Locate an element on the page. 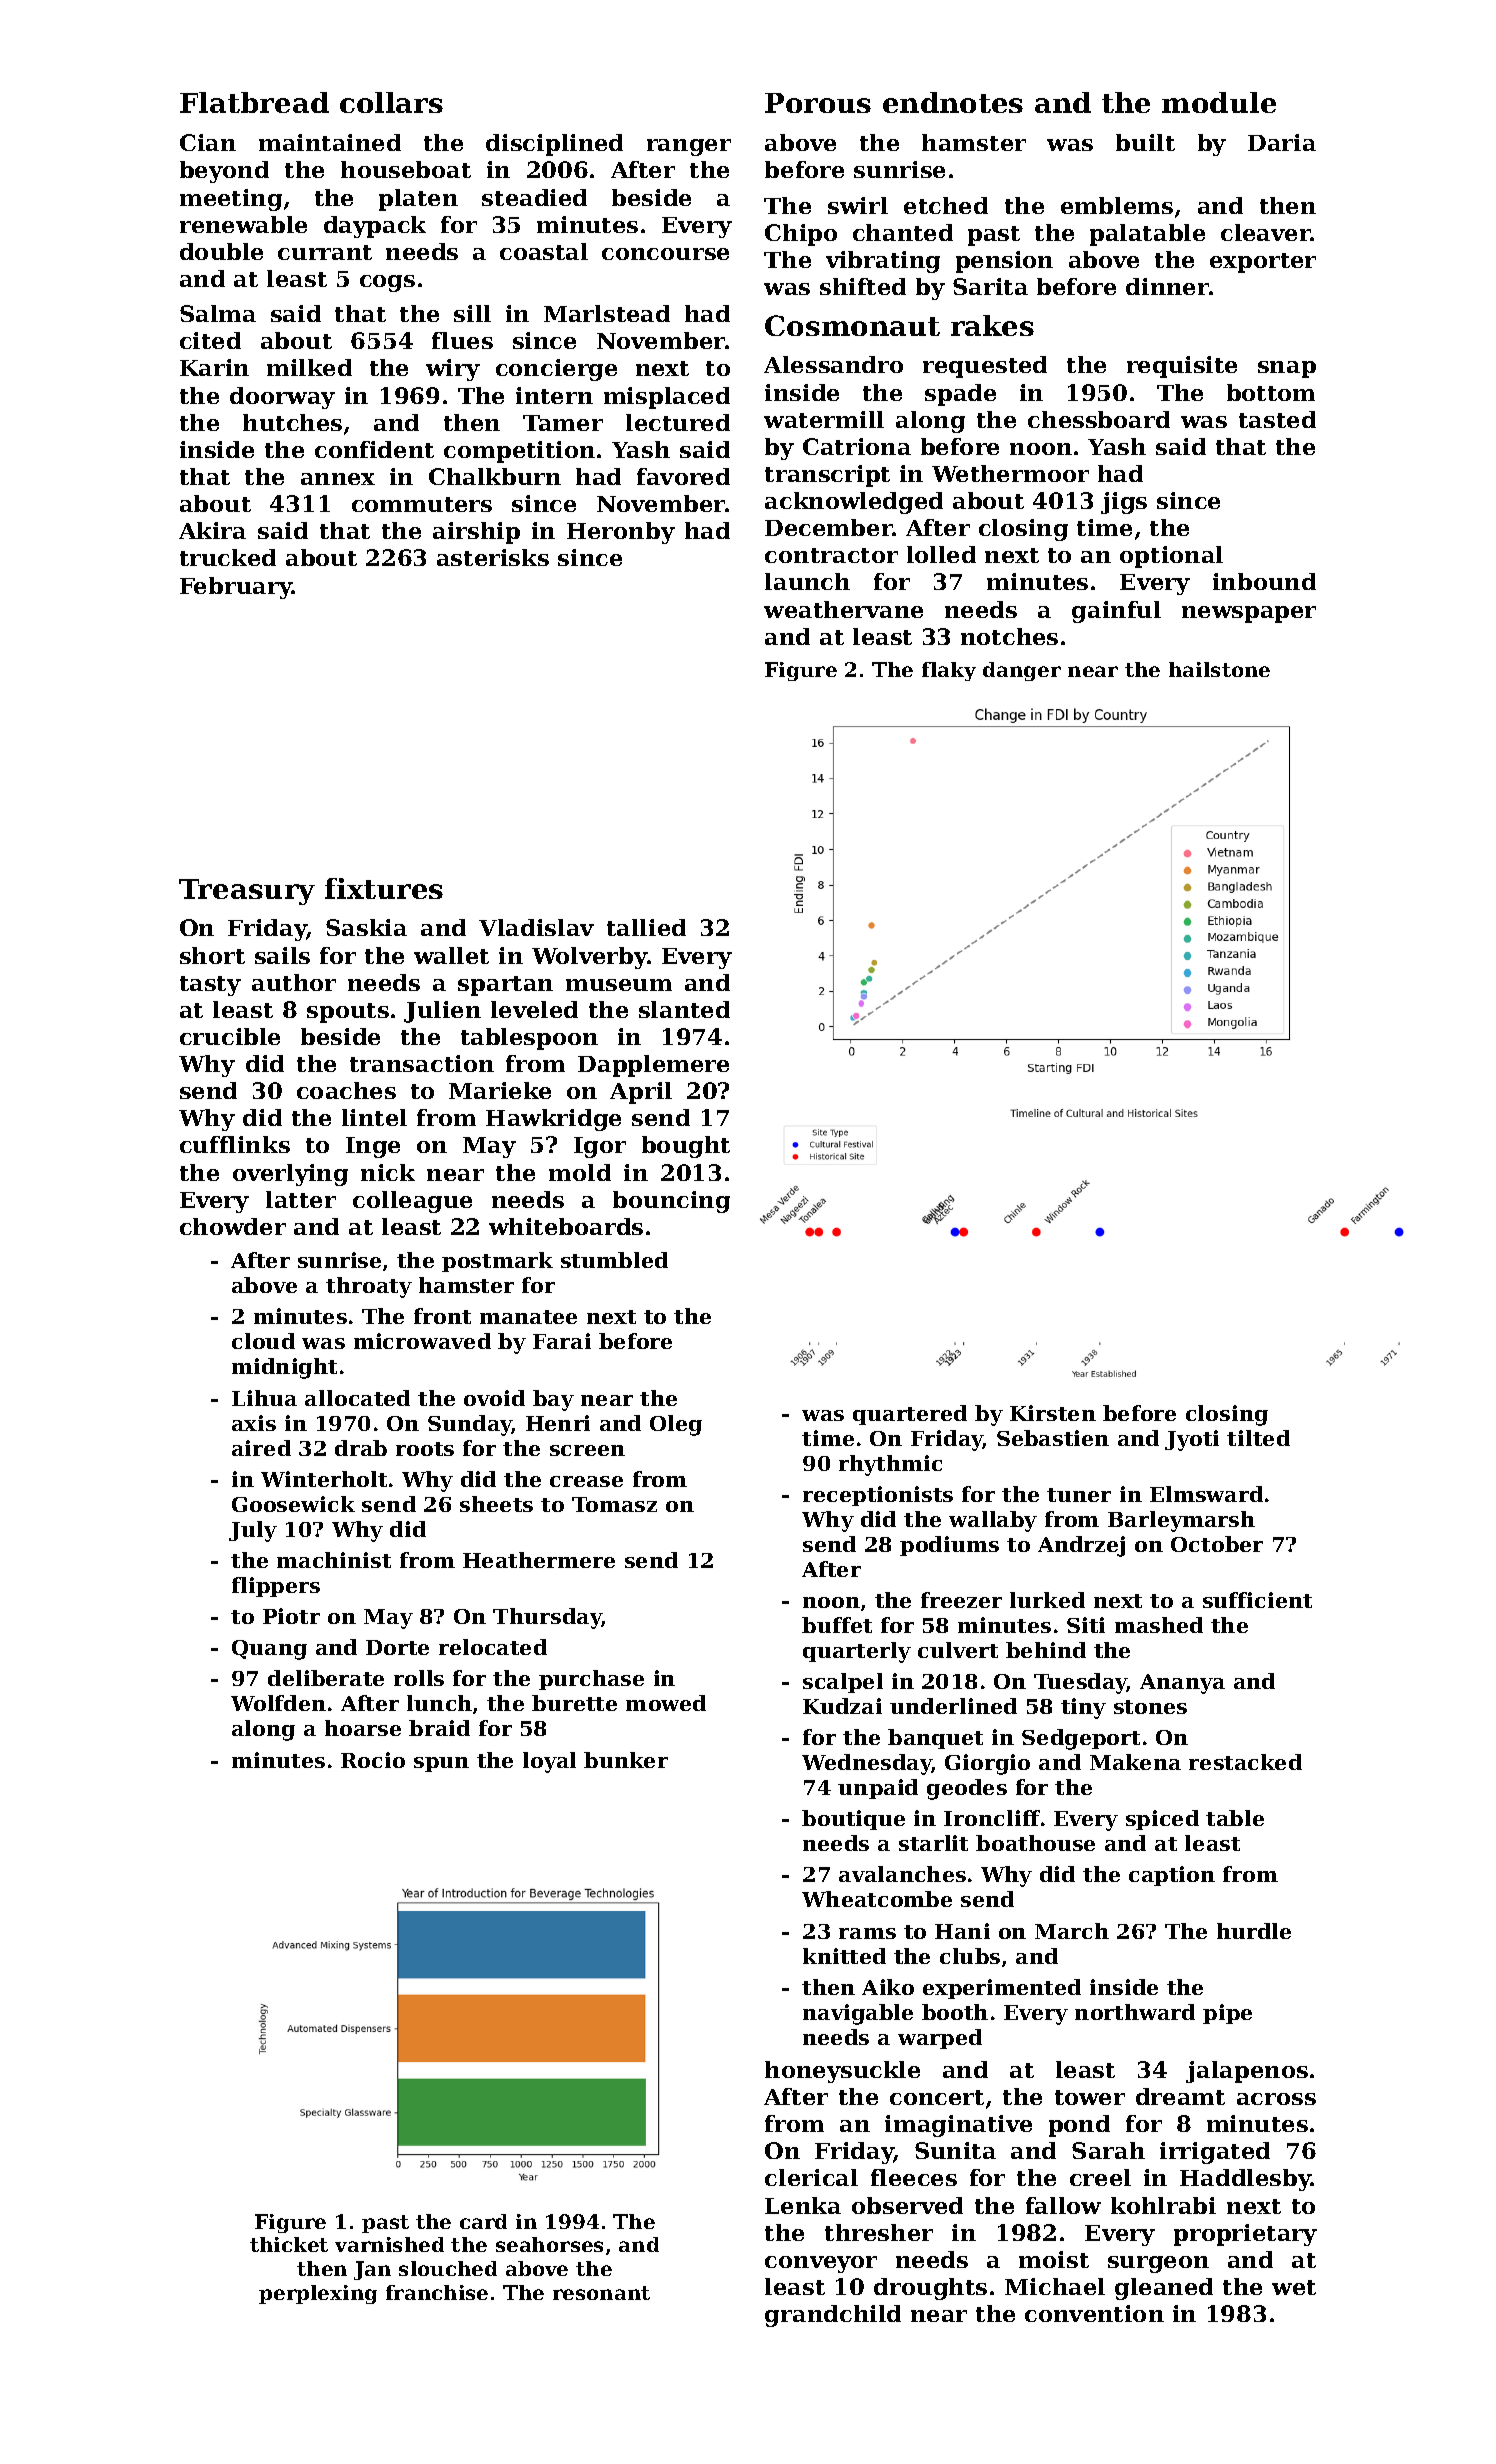 The image size is (1496, 2464). Oleg is located at coordinates (676, 1425).
